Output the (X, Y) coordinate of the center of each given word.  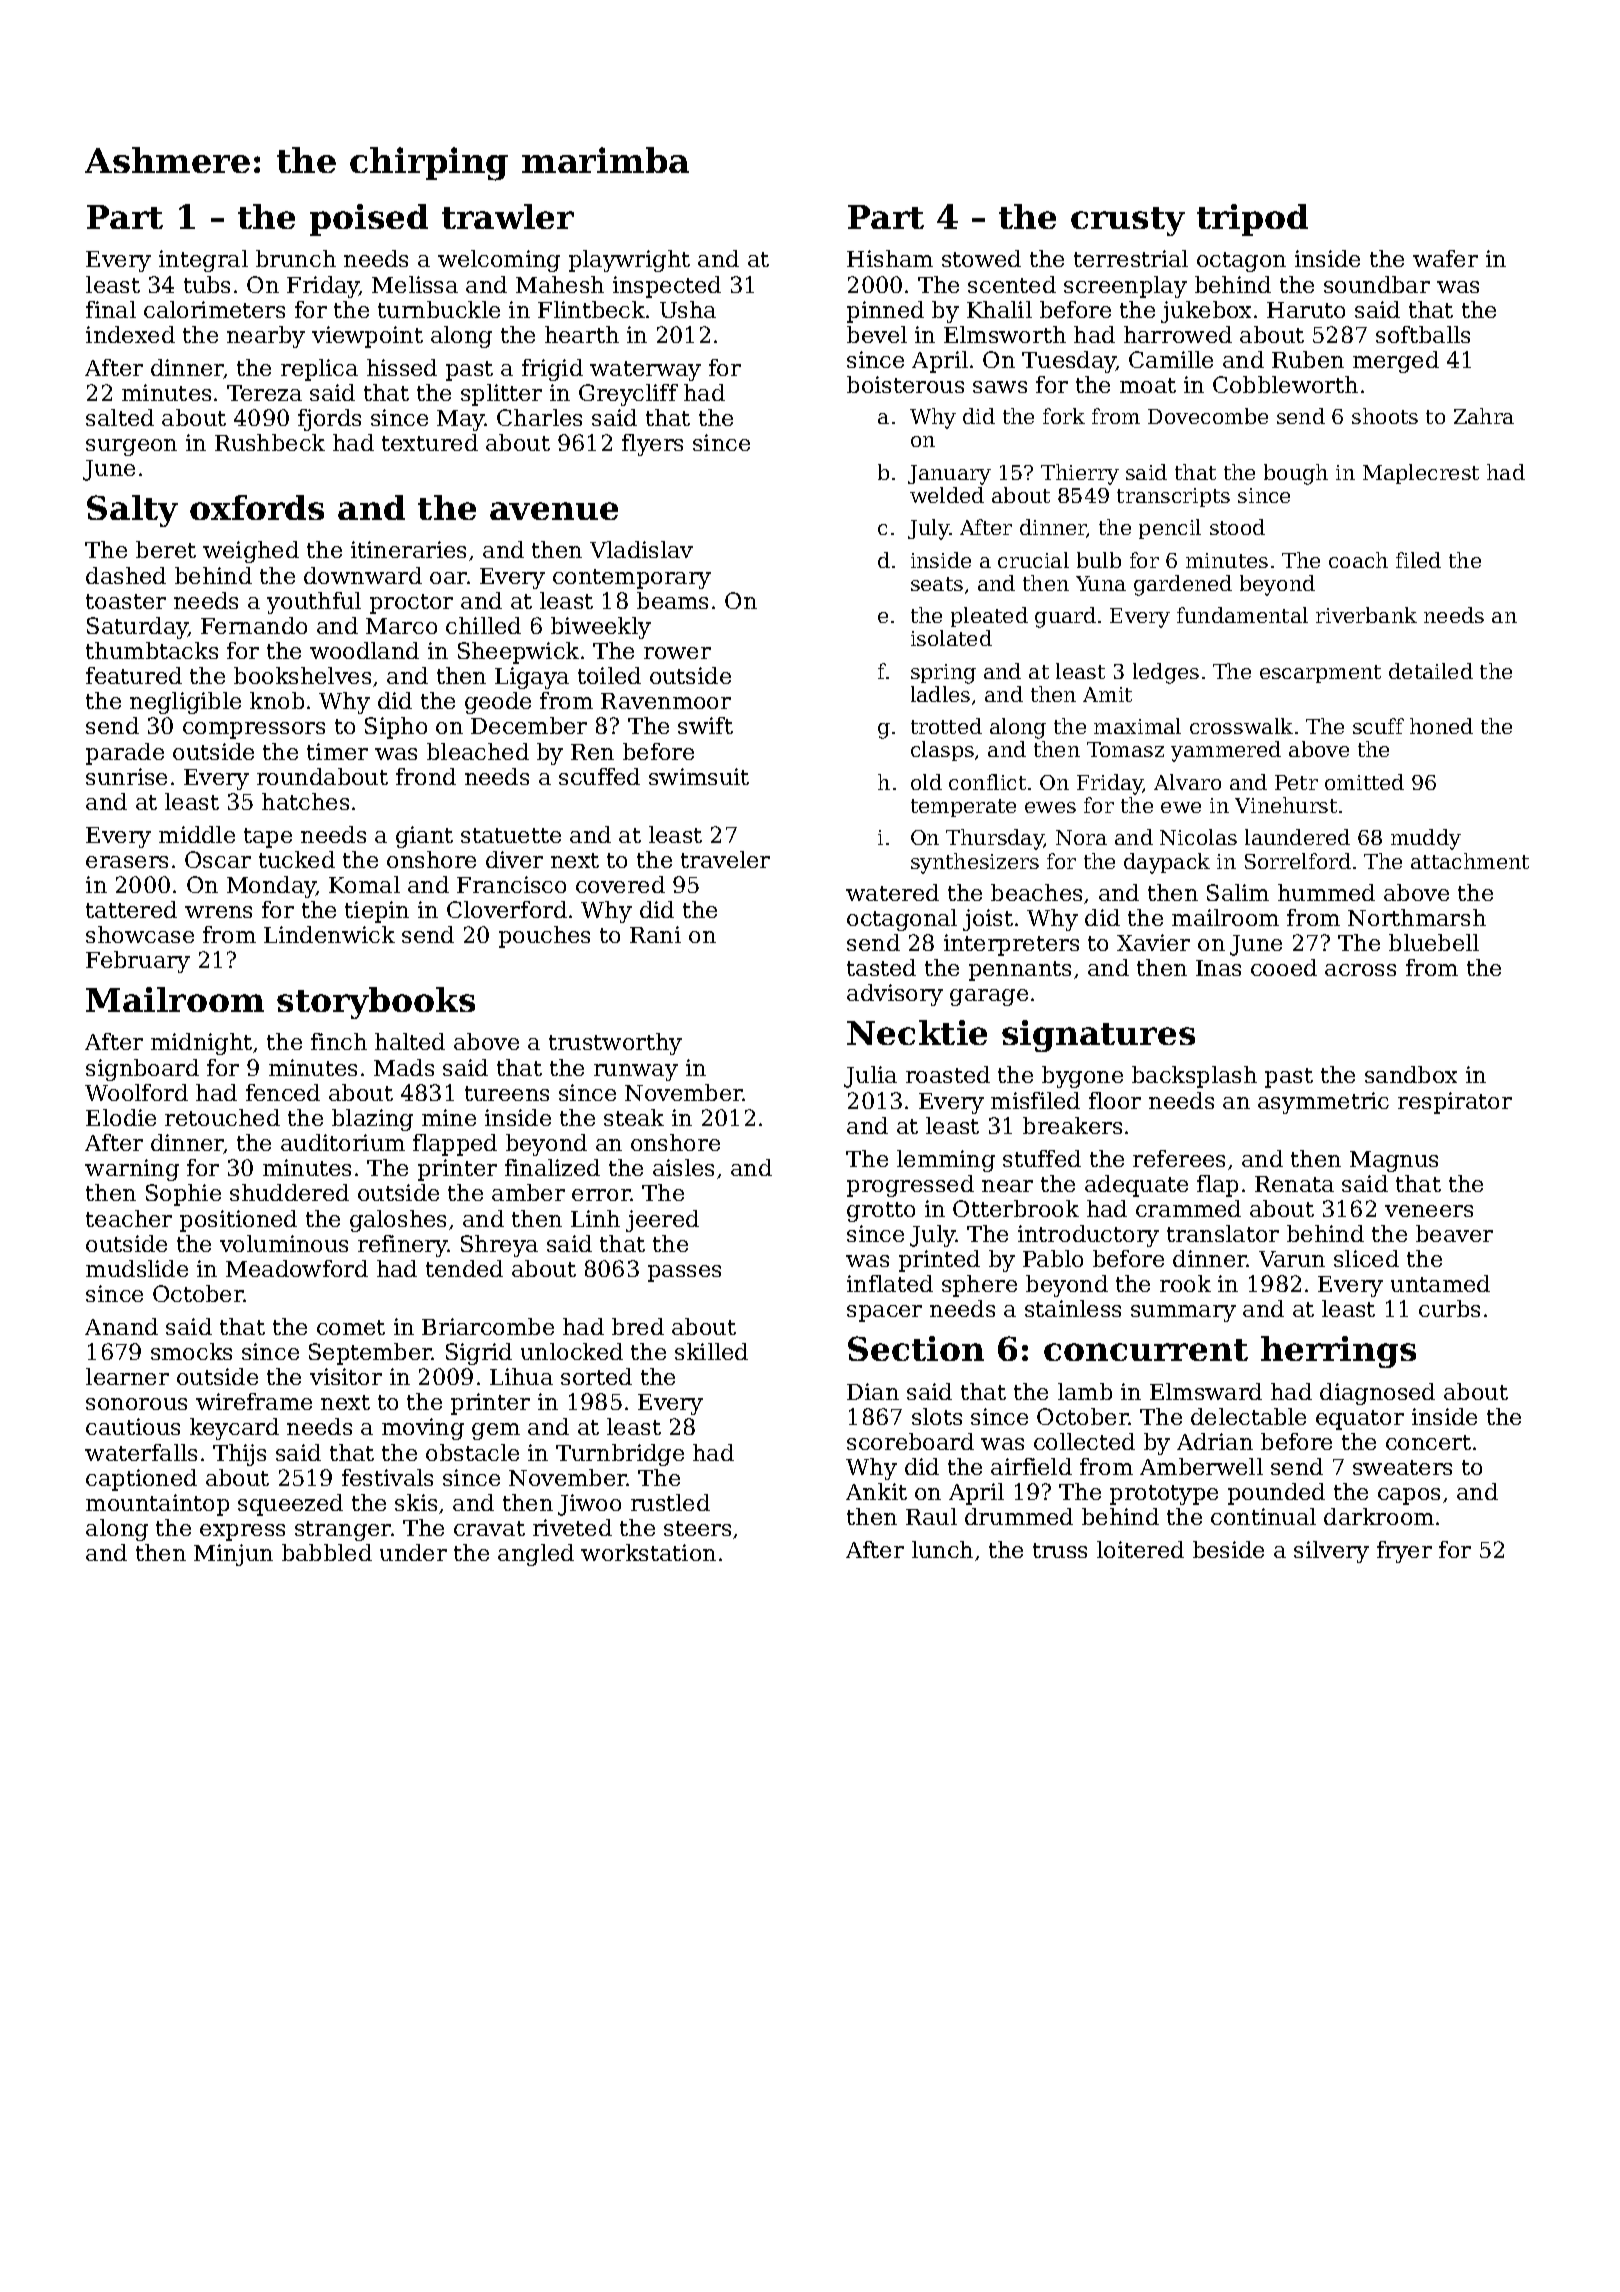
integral (203, 261)
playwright (629, 261)
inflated (890, 1283)
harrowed (1178, 334)
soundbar (1377, 284)
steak (634, 1117)
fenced (283, 1092)
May (461, 420)
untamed (1440, 1283)
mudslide (137, 1268)
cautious (133, 1426)
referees (1179, 1158)
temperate (963, 808)
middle (197, 834)
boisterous (905, 384)
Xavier (1153, 942)
